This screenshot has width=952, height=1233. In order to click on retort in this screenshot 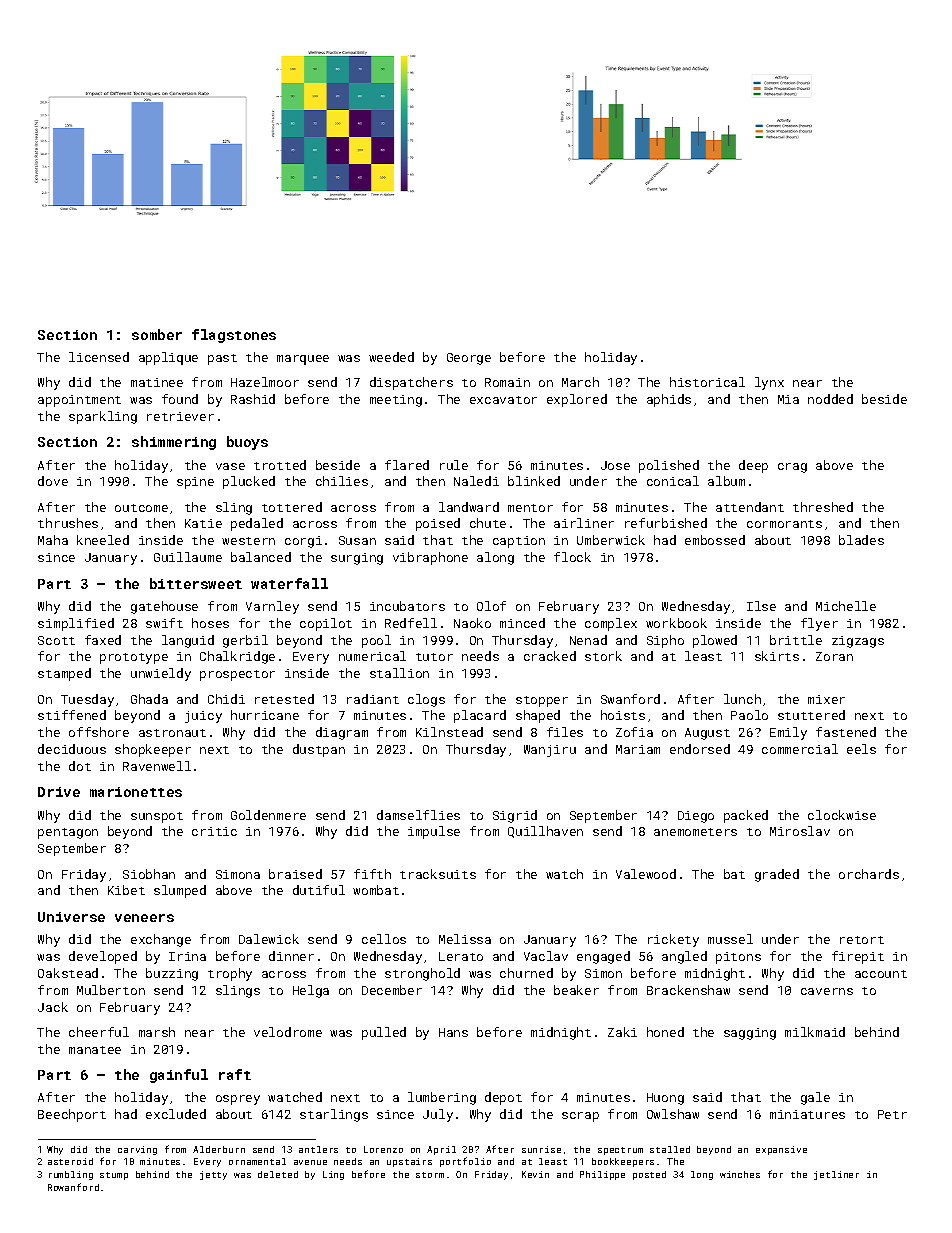, I will do `click(862, 940)`.
